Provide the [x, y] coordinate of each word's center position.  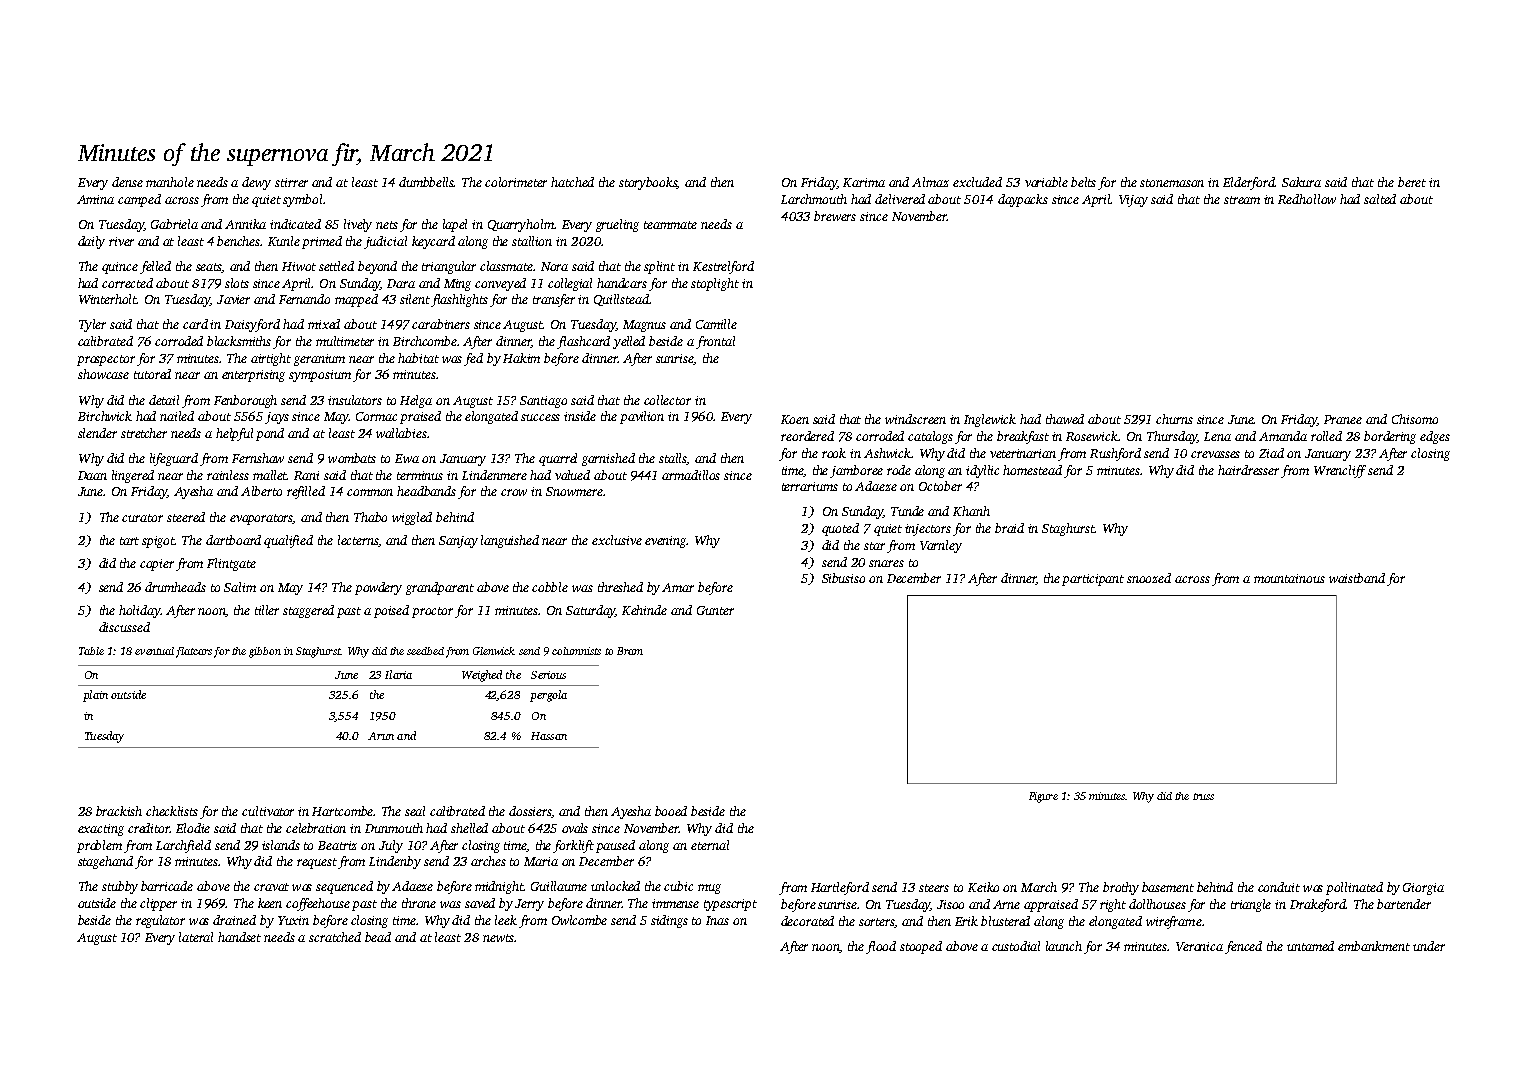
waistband [1357, 578]
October [940, 486]
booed [671, 811]
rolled [1326, 436]
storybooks [648, 183]
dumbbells [426, 182]
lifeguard [174, 459]
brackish [119, 811]
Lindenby [395, 862]
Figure [1043, 797]
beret [1412, 182]
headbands [426, 491]
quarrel [558, 459]
